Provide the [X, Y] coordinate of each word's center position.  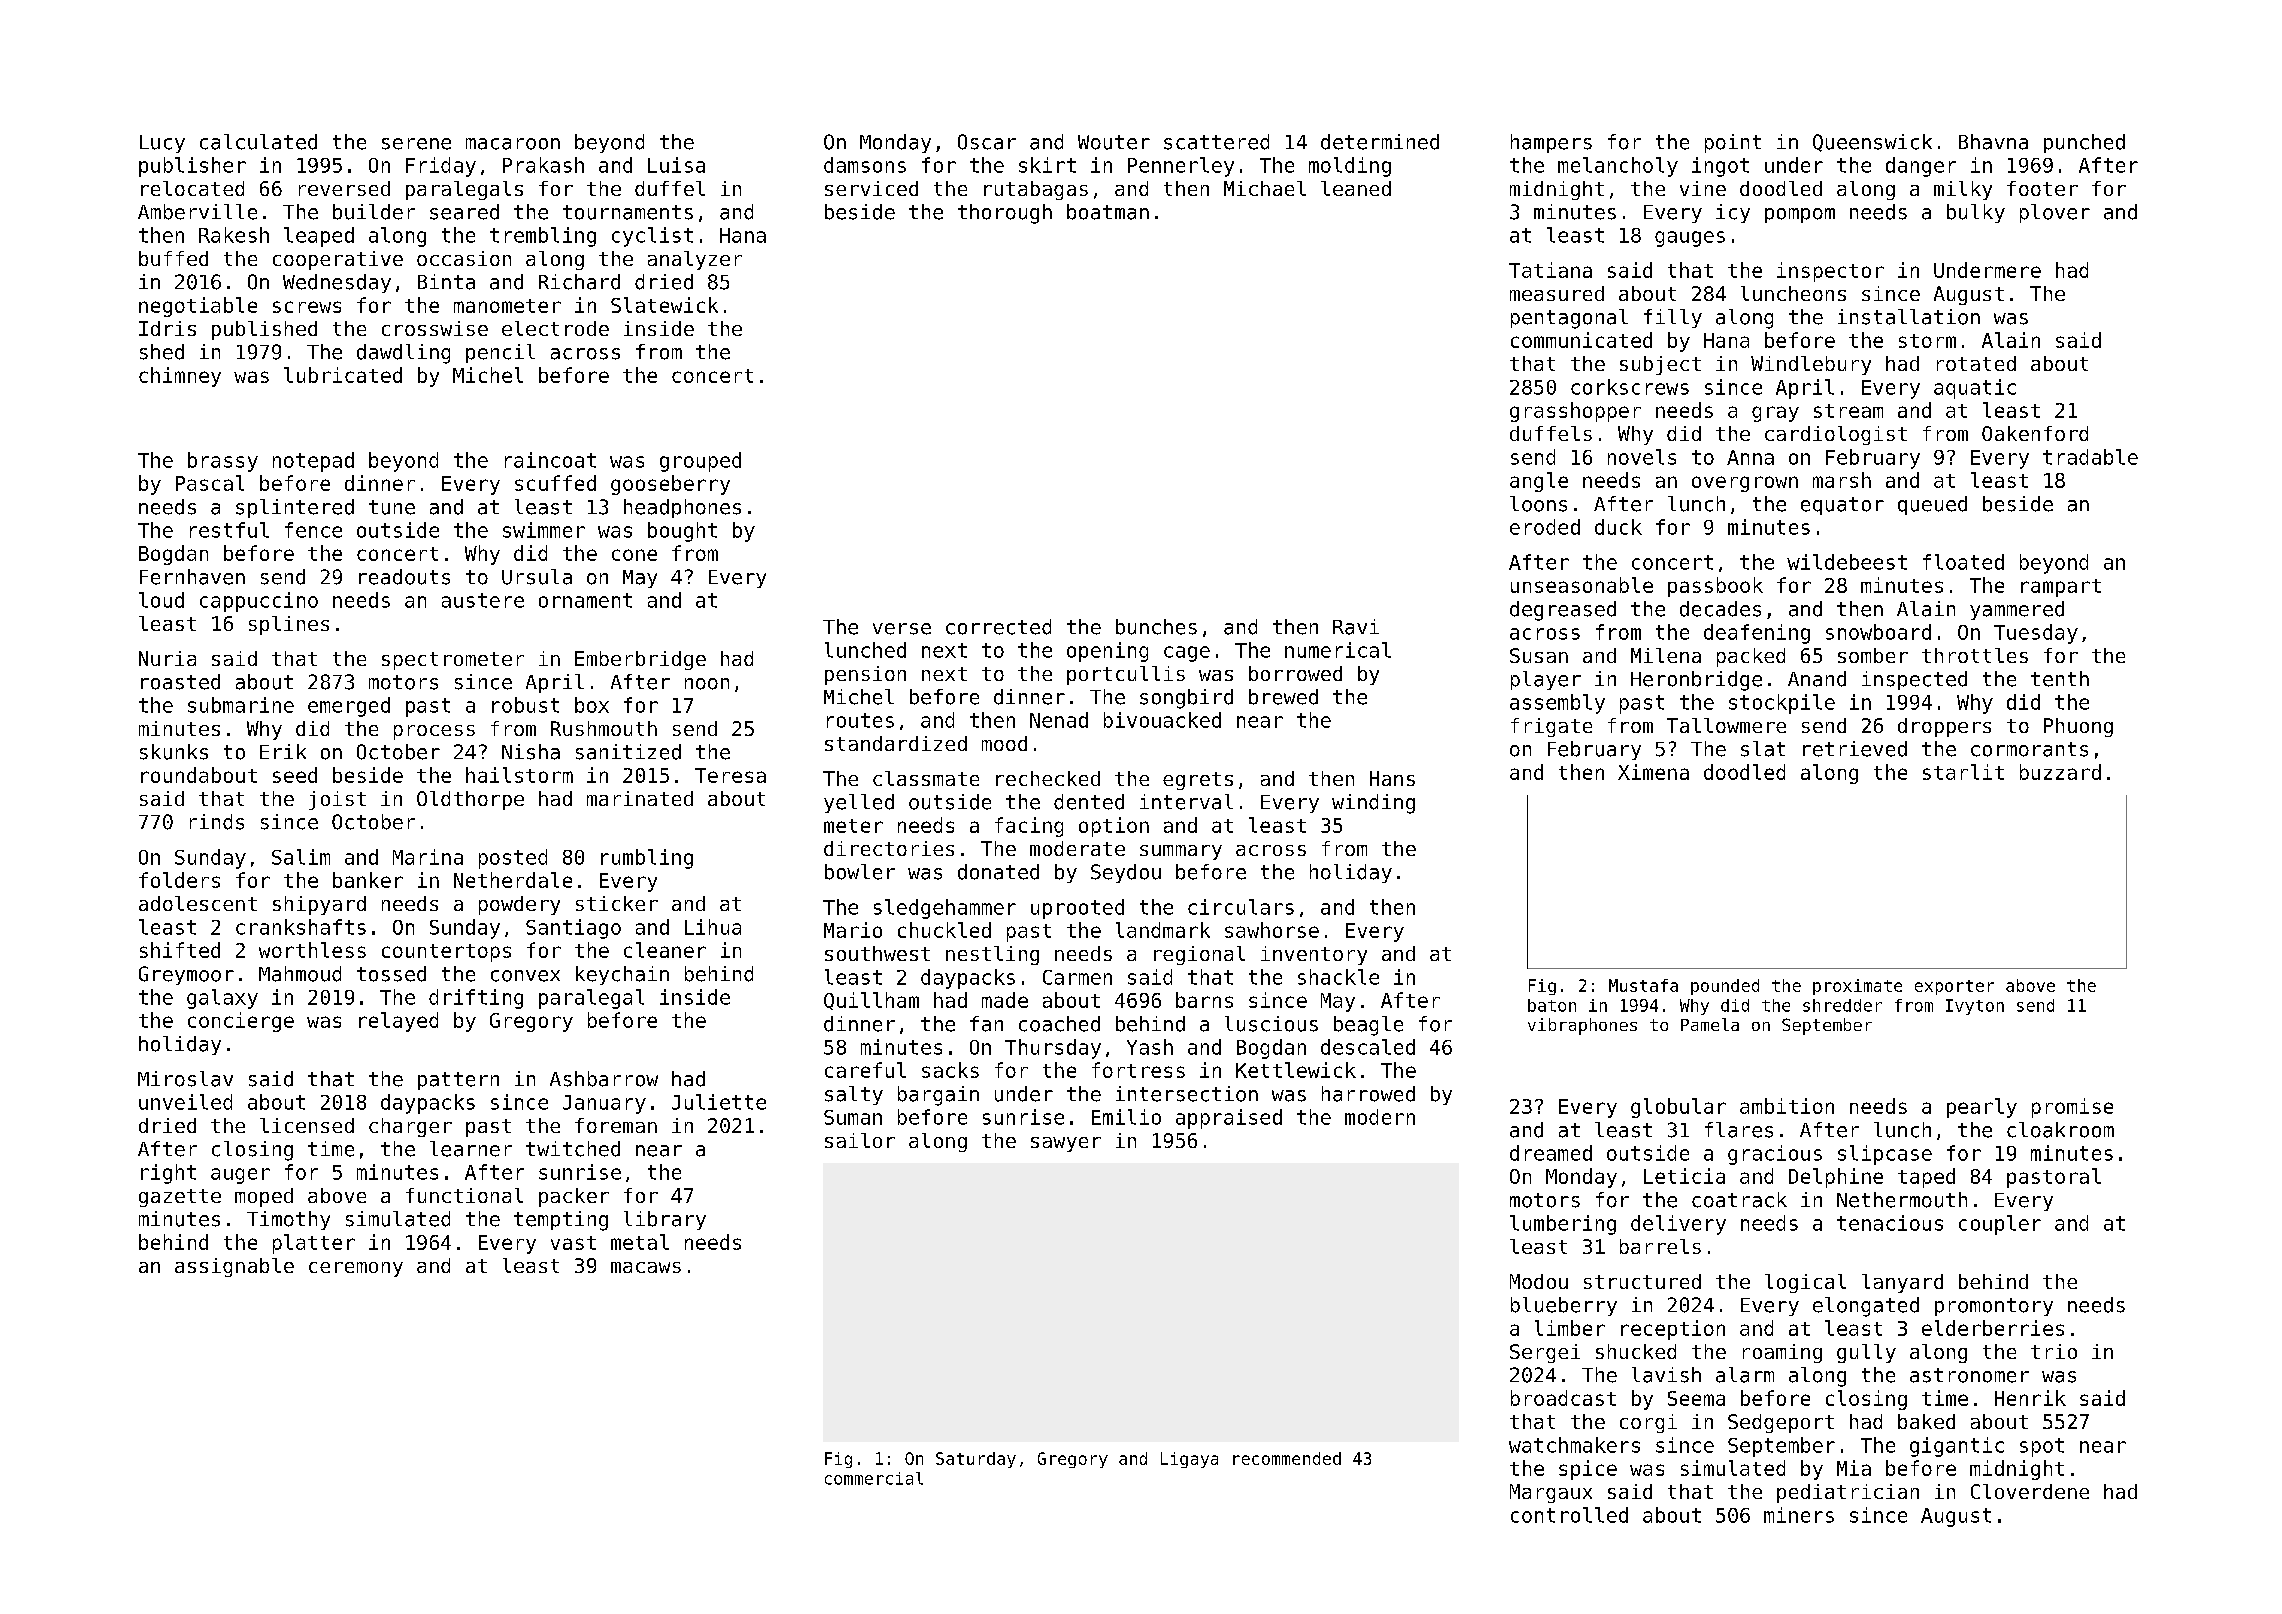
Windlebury [1811, 365]
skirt [1047, 165]
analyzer [695, 260]
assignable [234, 1267]
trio [2054, 1351]
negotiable [198, 307]
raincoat [550, 460]
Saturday [976, 1460]
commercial [874, 1478]
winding [1373, 804]
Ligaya [1189, 1460]
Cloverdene [2030, 1491]
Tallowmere [1726, 725]
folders [179, 880]
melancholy [1618, 167]
